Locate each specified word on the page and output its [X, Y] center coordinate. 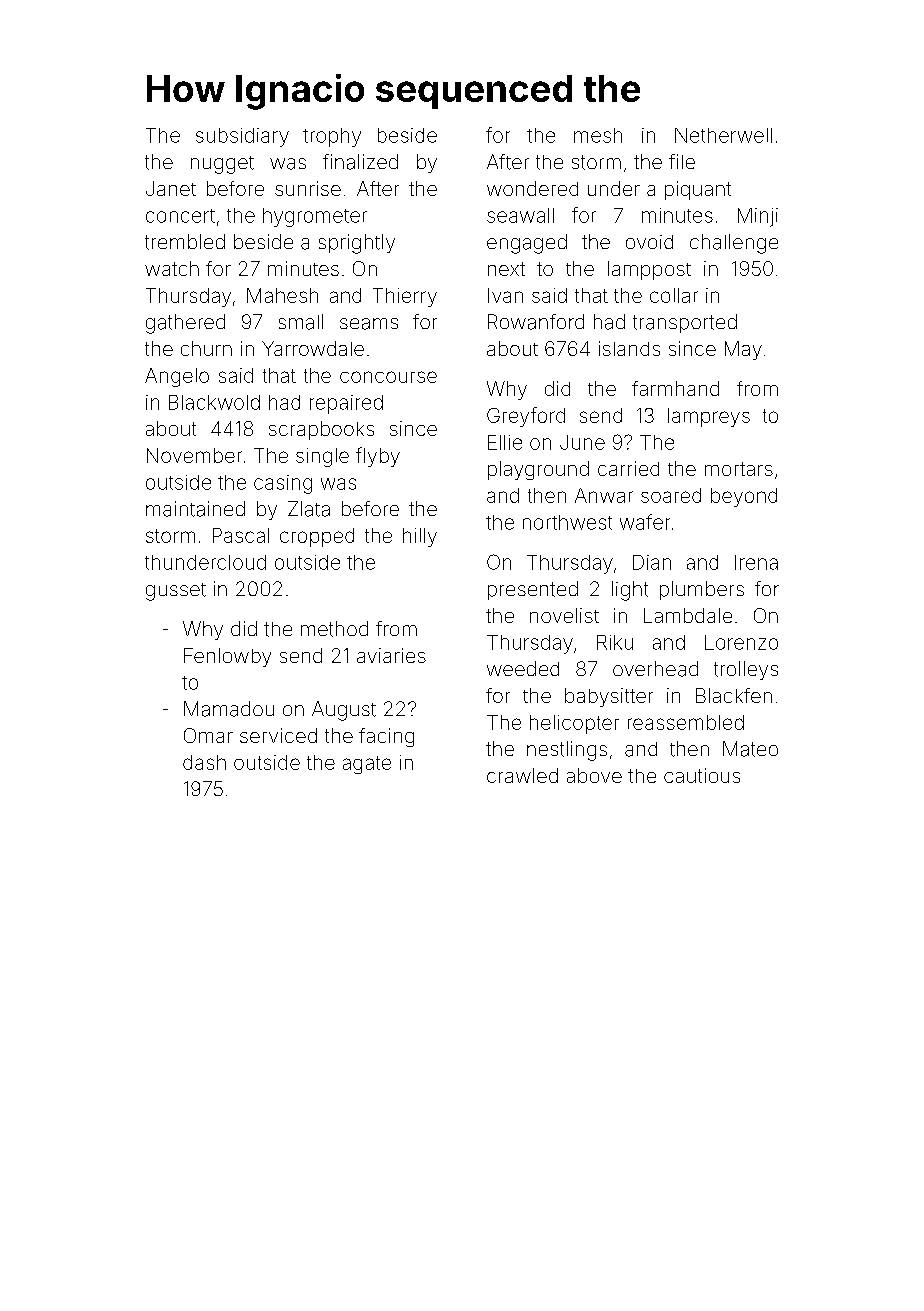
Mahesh [282, 295]
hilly [420, 537]
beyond [744, 497]
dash [204, 762]
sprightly [357, 244]
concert [180, 216]
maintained [195, 509]
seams [369, 324]
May [743, 350]
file [682, 161]
